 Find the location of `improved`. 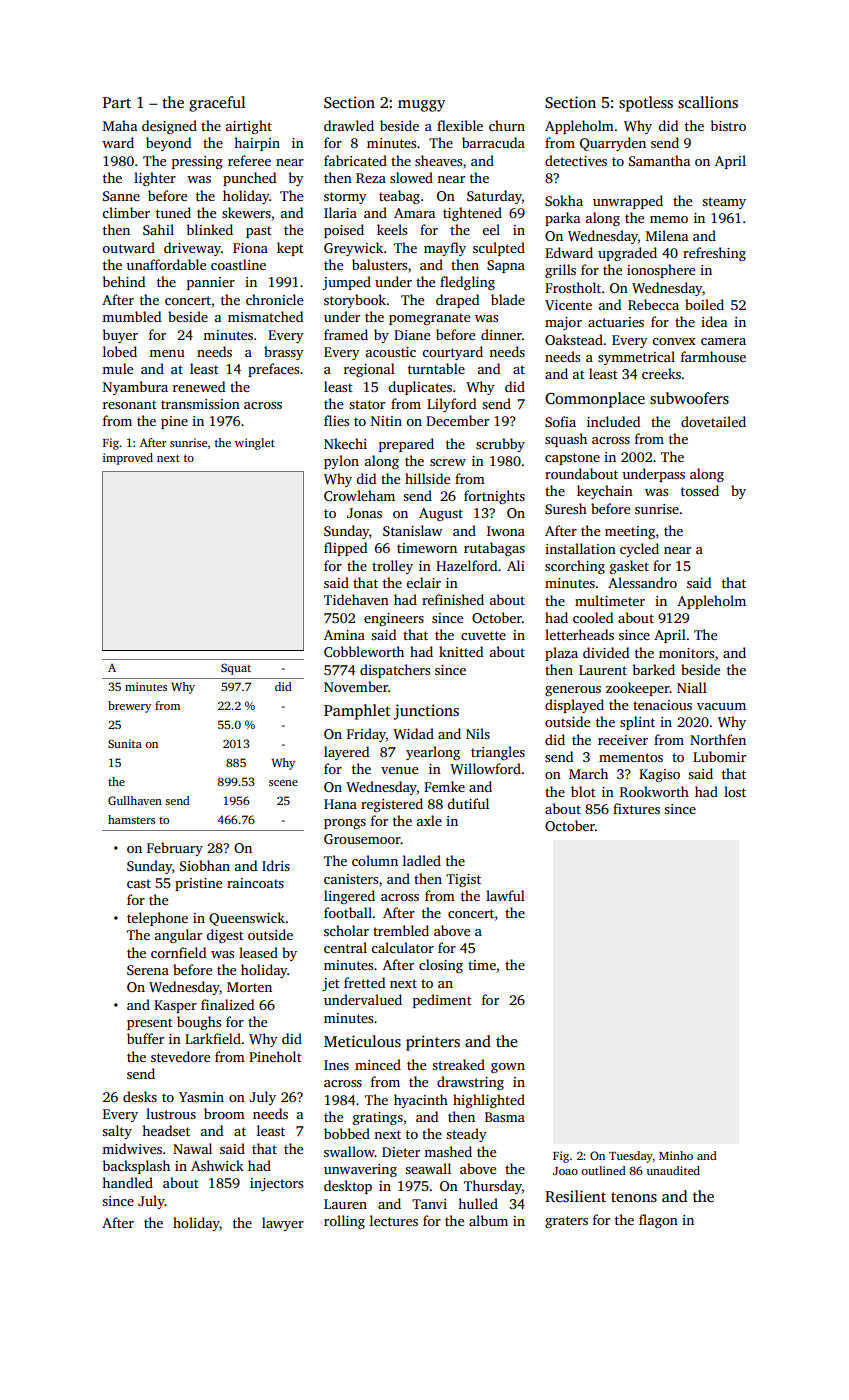

improved is located at coordinates (128, 459).
